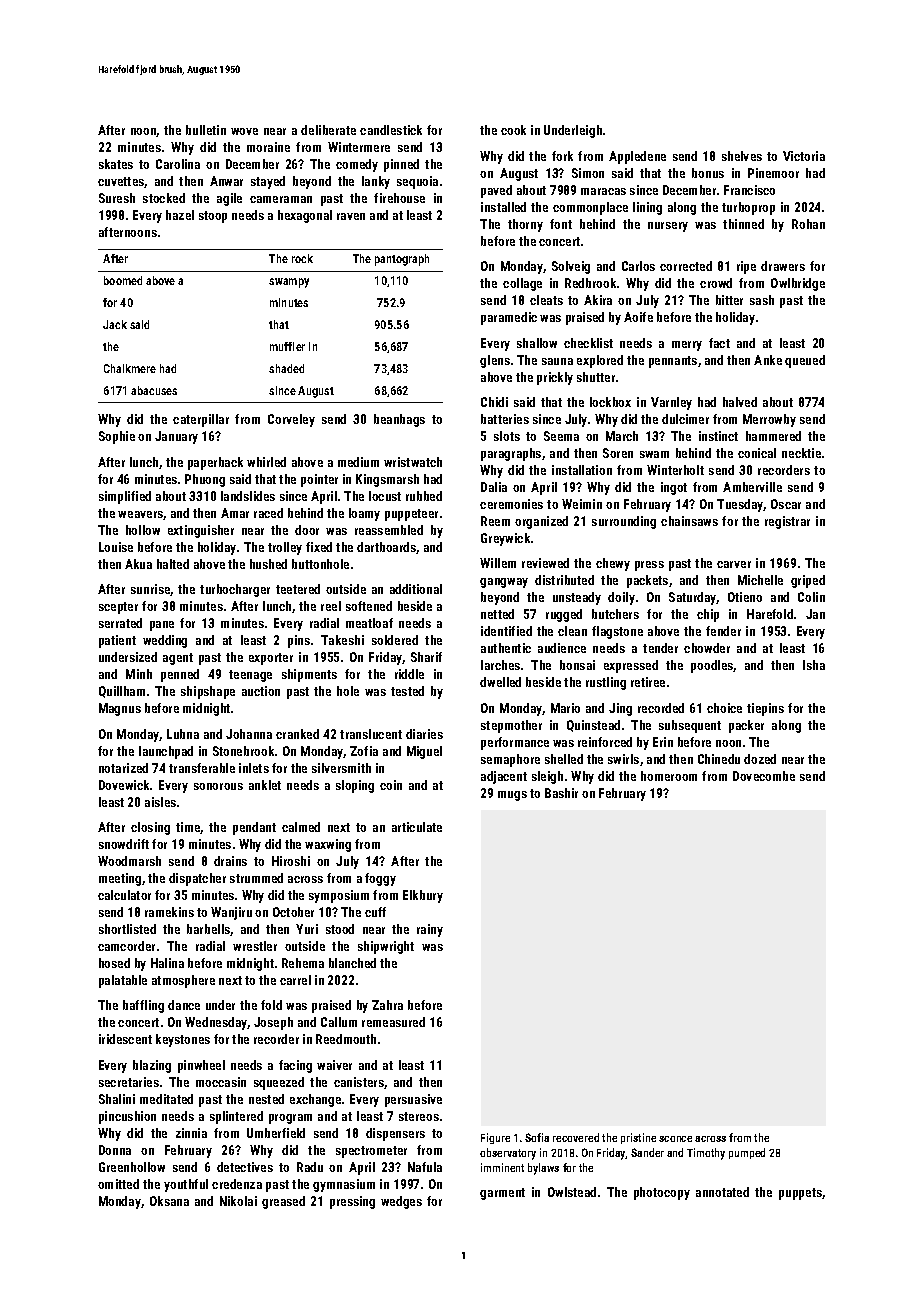 The height and width of the document is (1308, 924). Describe the element at coordinates (760, 580) in the document. I see `Michelle` at that location.
